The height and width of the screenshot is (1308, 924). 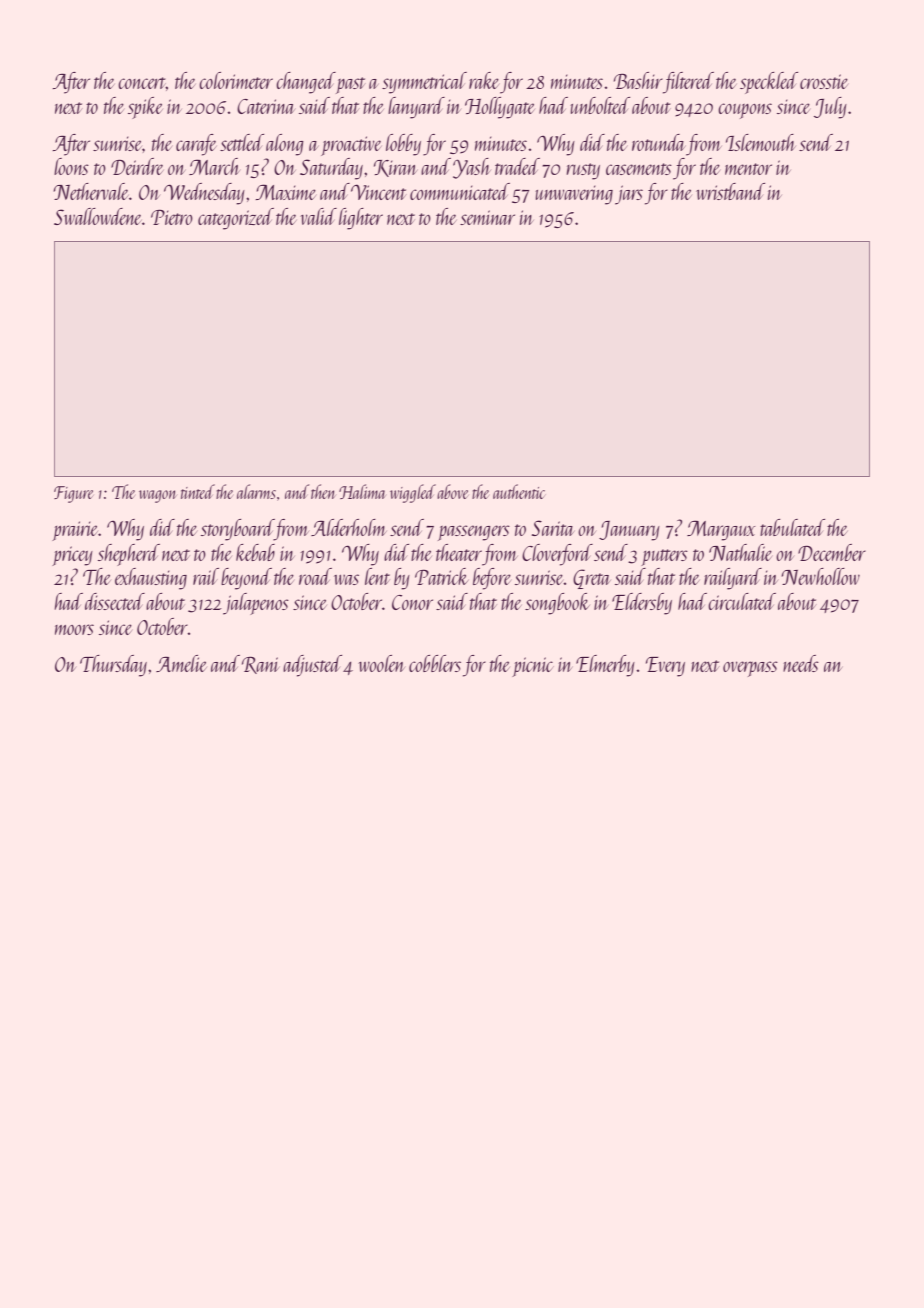 I want to click on picnic, so click(x=533, y=667).
